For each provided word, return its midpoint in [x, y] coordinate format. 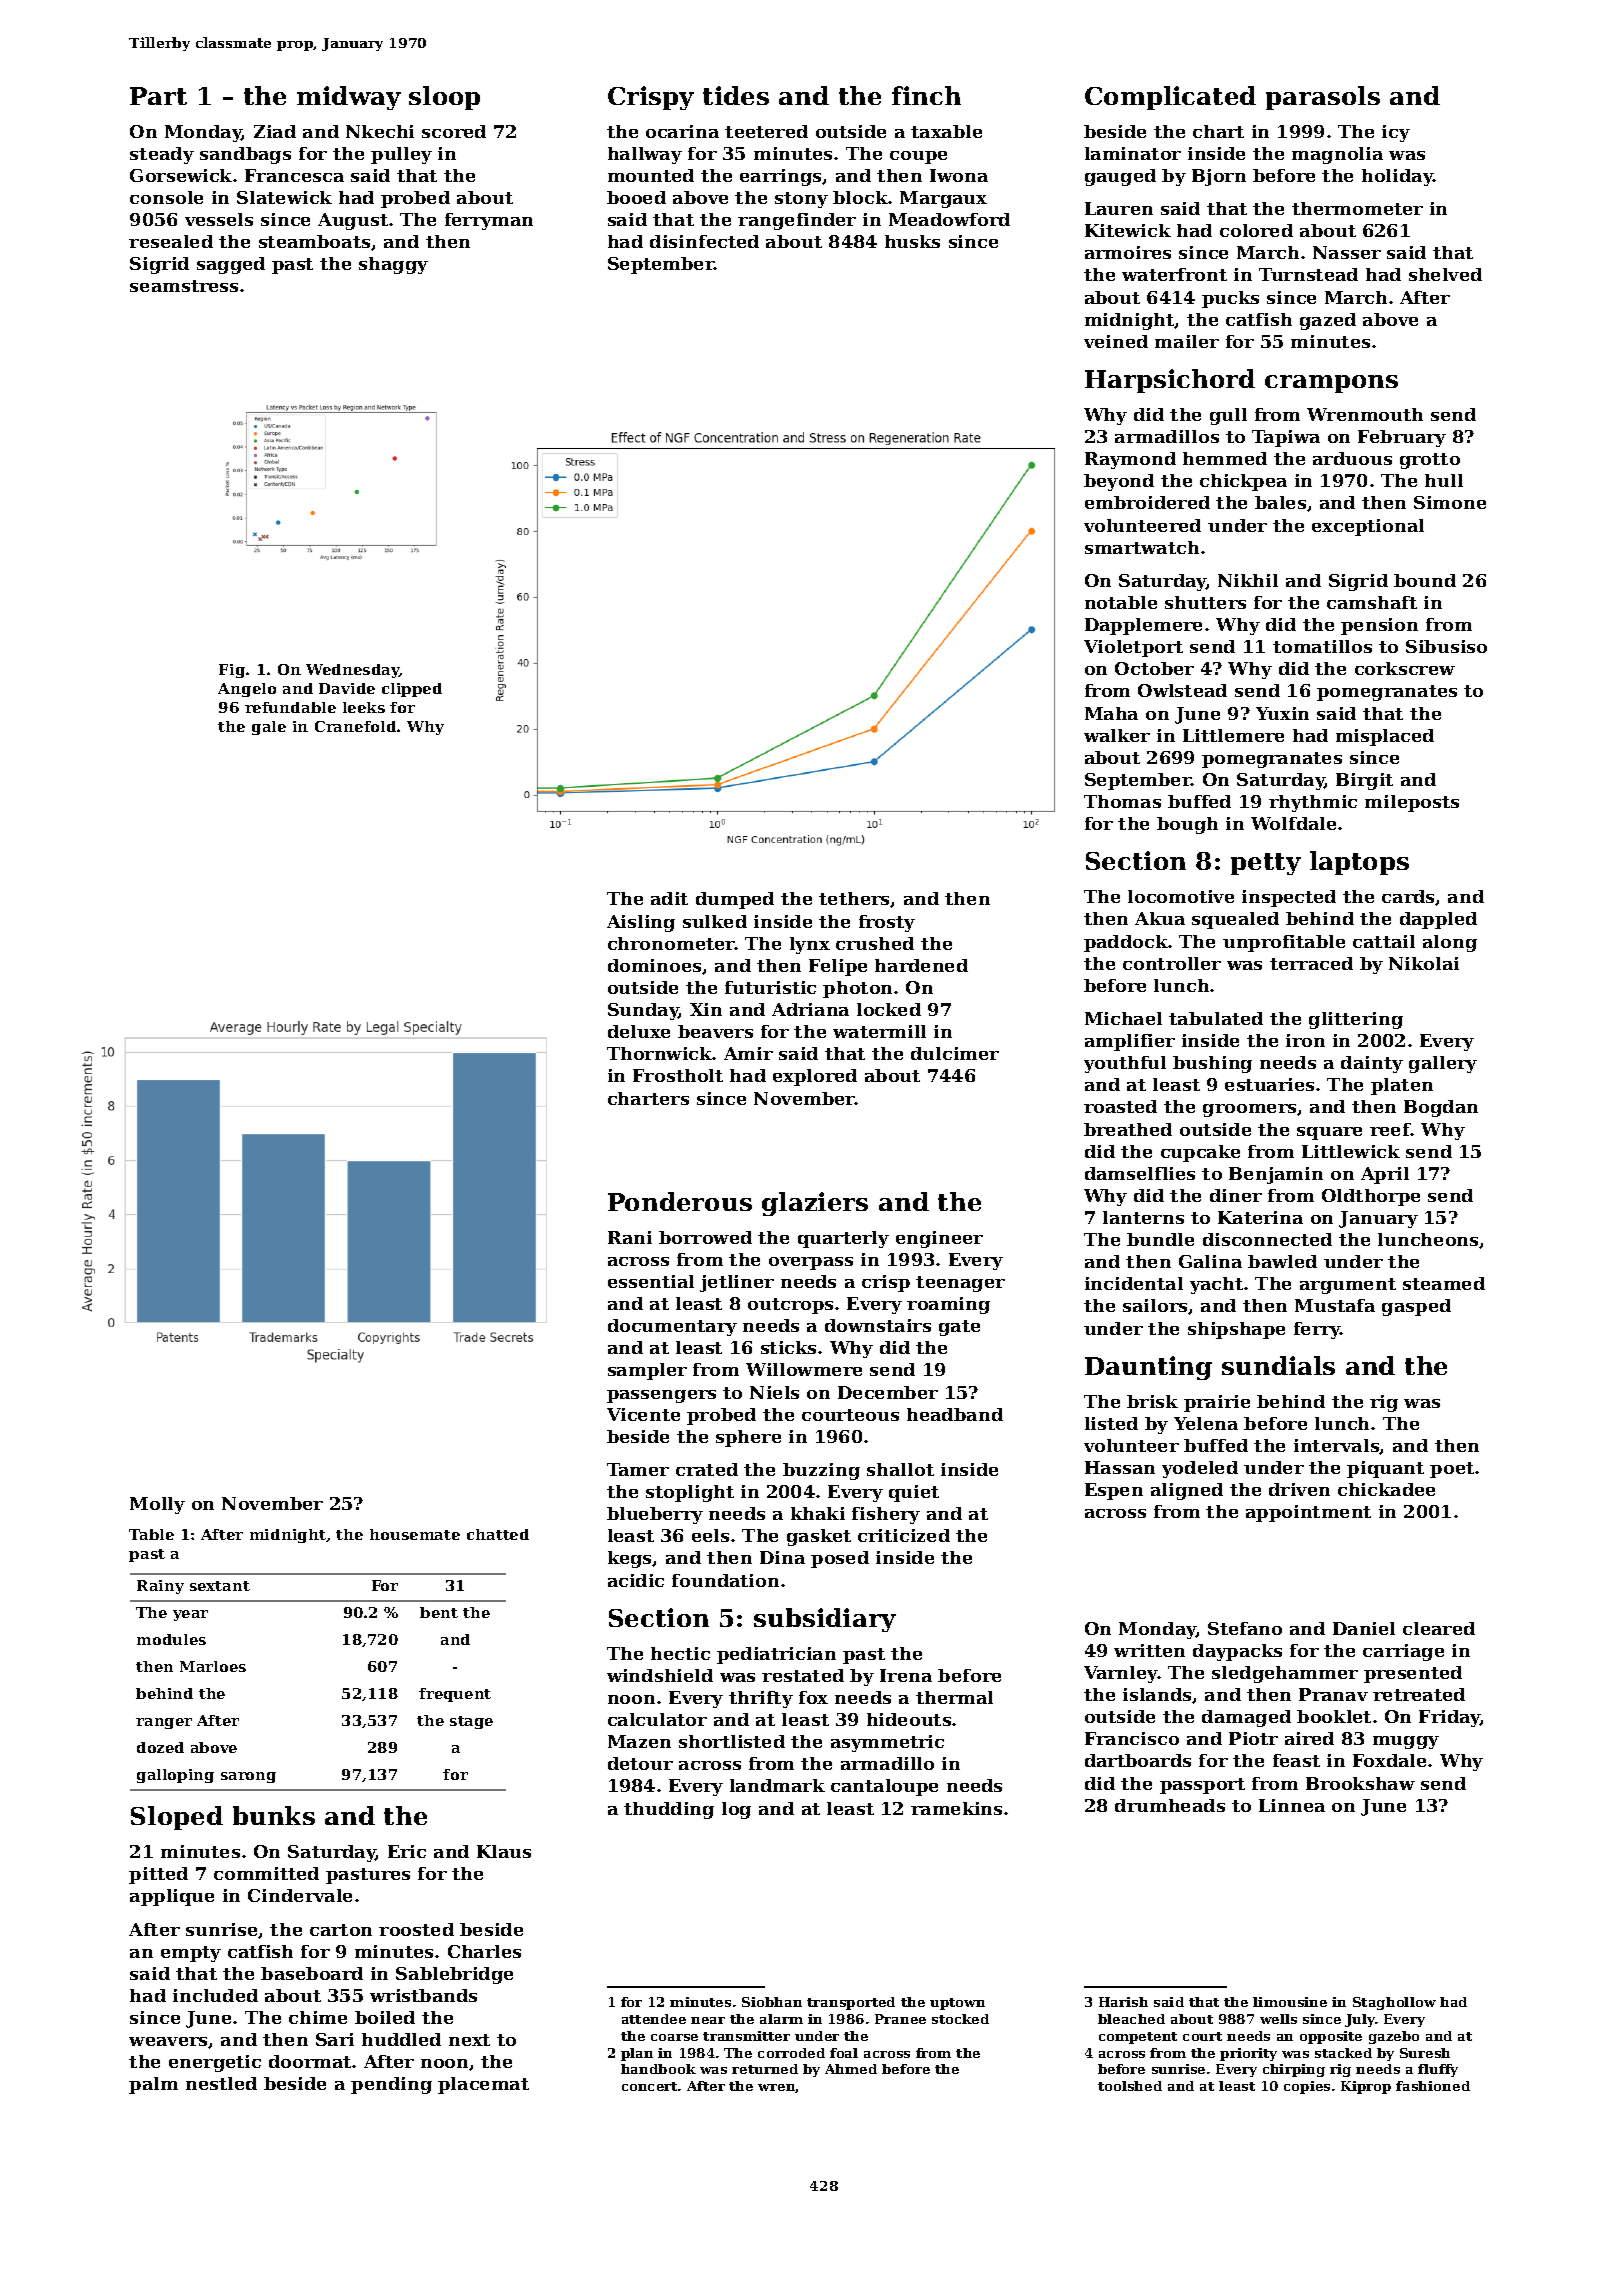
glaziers [815, 1204]
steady [162, 155]
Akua [1160, 918]
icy [1396, 133]
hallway [645, 155]
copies [1307, 2087]
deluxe [639, 1031]
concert [649, 2086]
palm [153, 2085]
